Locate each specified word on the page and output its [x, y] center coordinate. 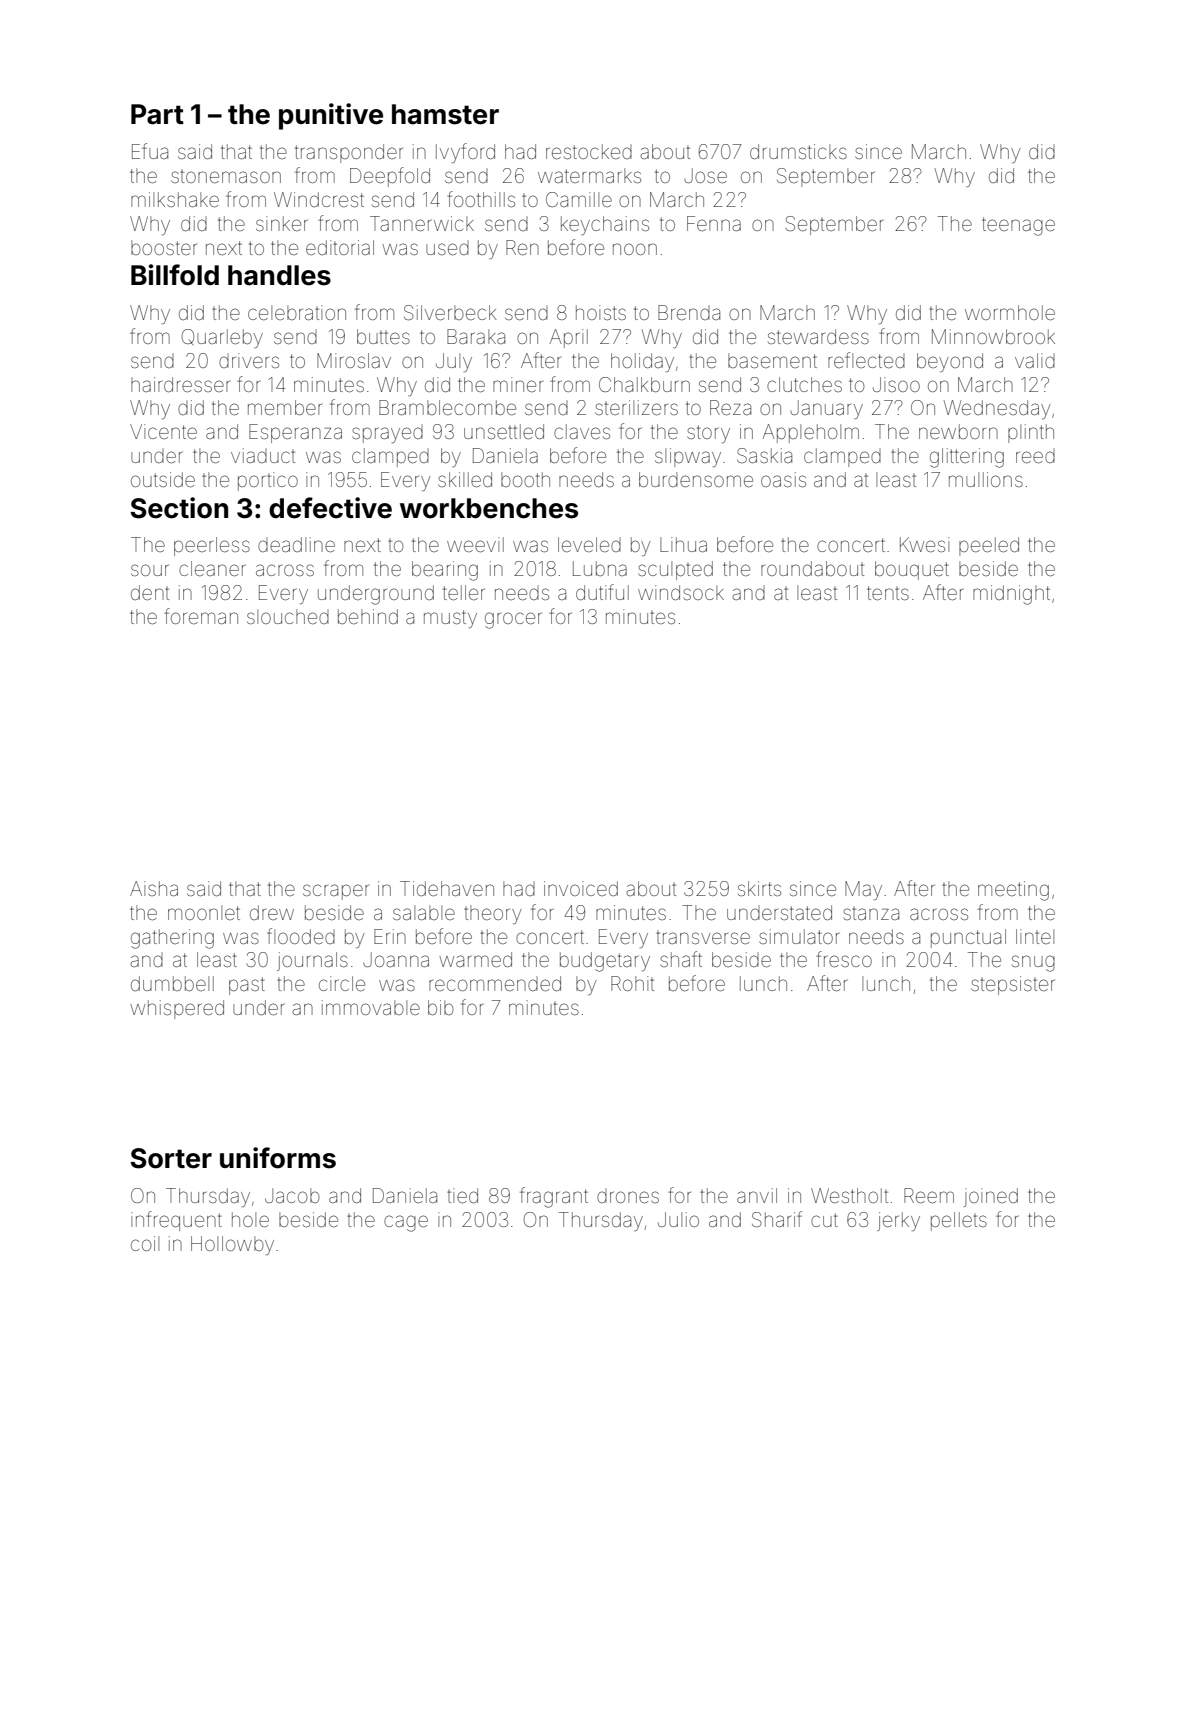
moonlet [204, 912]
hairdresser [180, 384]
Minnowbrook [993, 336]
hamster [445, 114]
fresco [844, 959]
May [863, 890]
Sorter [171, 1158]
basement [772, 360]
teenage [1018, 226]
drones [628, 1196]
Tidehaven [447, 888]
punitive [331, 116]
